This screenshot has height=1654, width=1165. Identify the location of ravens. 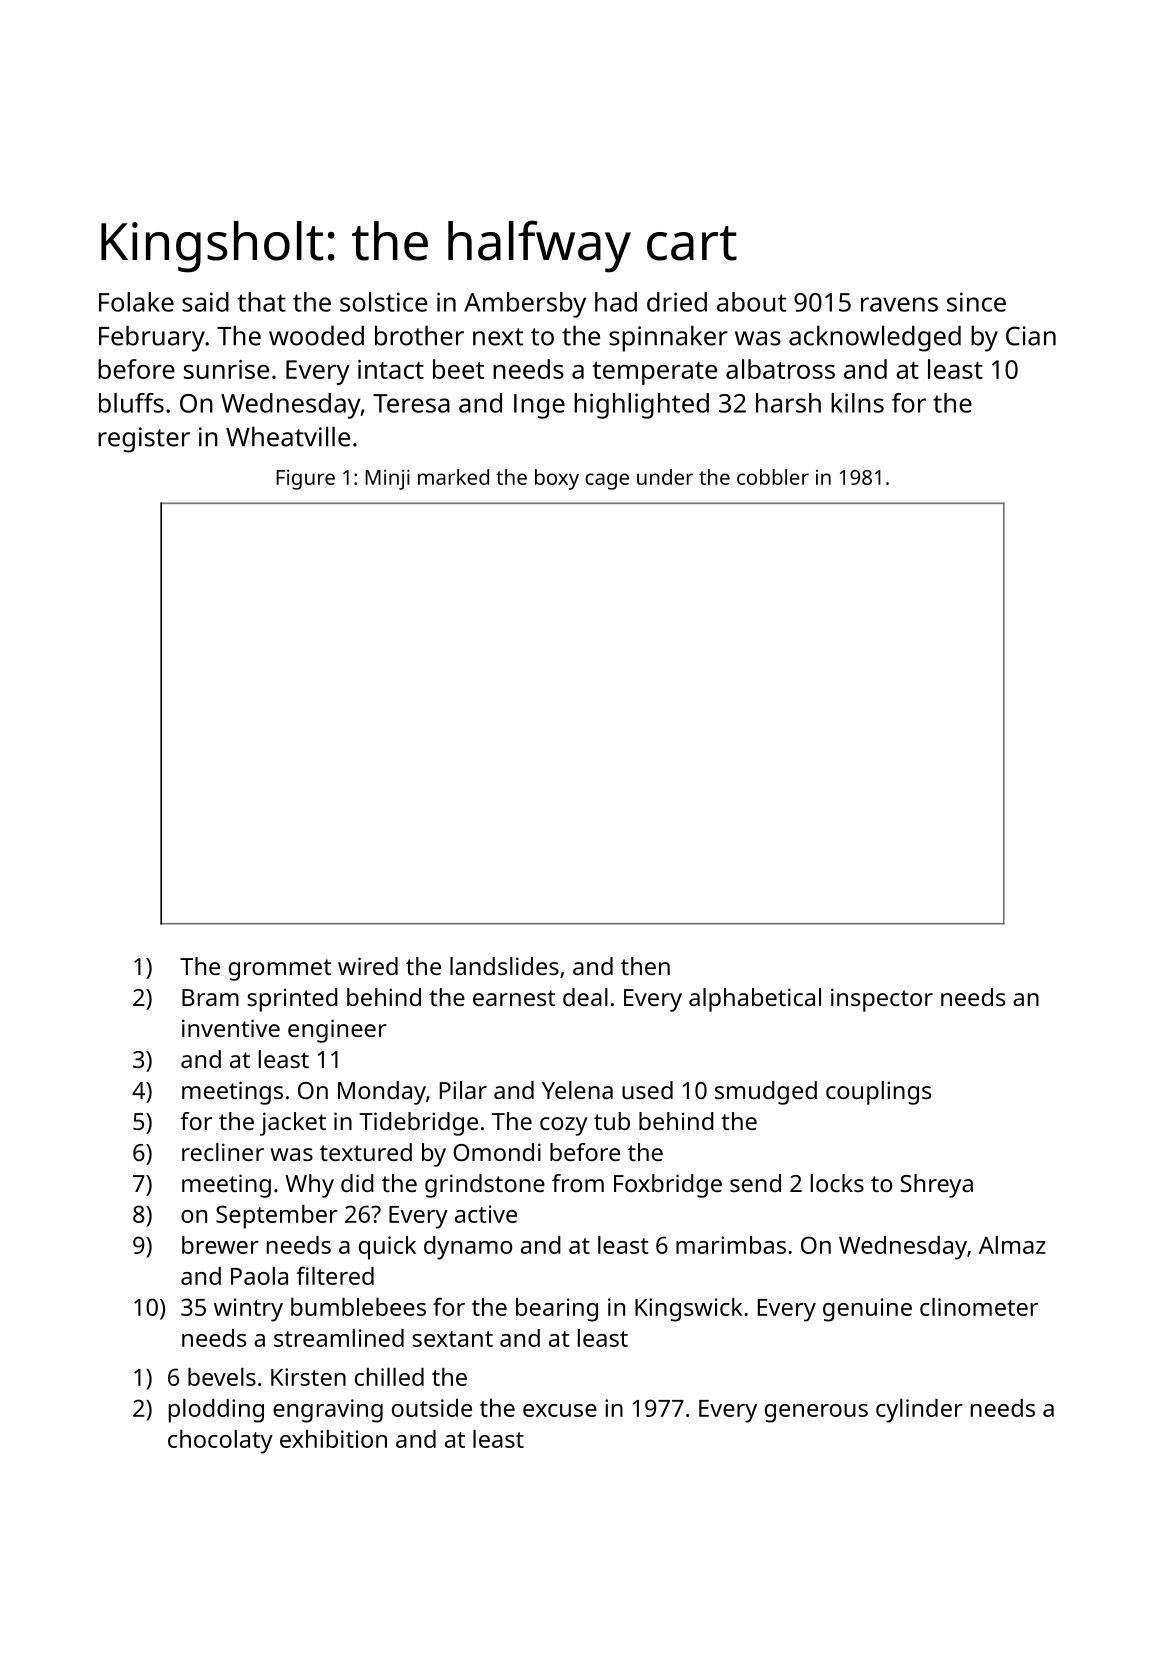
(899, 304).
